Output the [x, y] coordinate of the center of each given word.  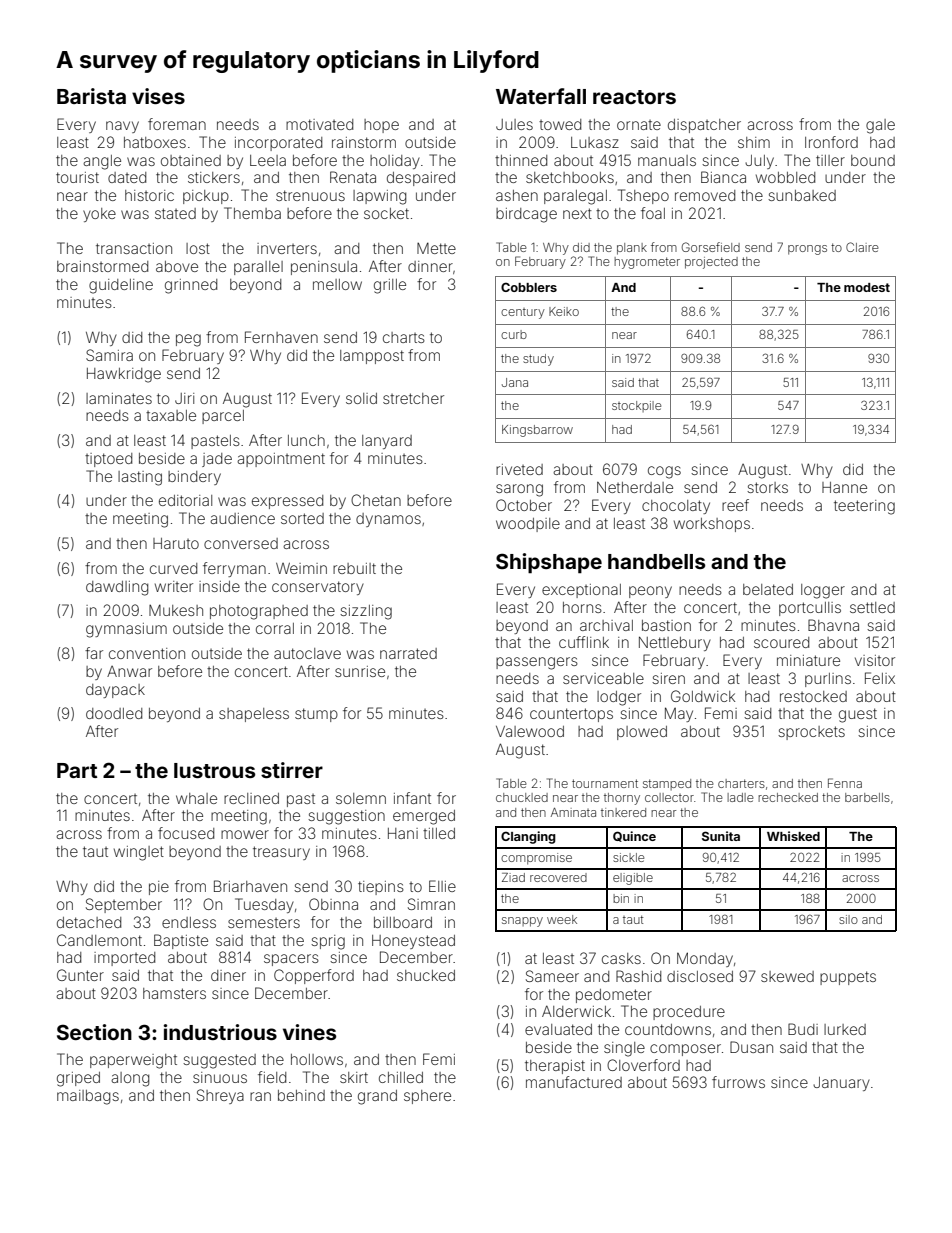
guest [858, 715]
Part [77, 770]
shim [754, 142]
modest [867, 287]
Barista [91, 96]
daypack [115, 691]
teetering [864, 507]
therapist [555, 1067]
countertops [571, 715]
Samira [109, 355]
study [538, 360]
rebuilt [354, 568]
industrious [220, 1032]
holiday [395, 162]
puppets [848, 978]
